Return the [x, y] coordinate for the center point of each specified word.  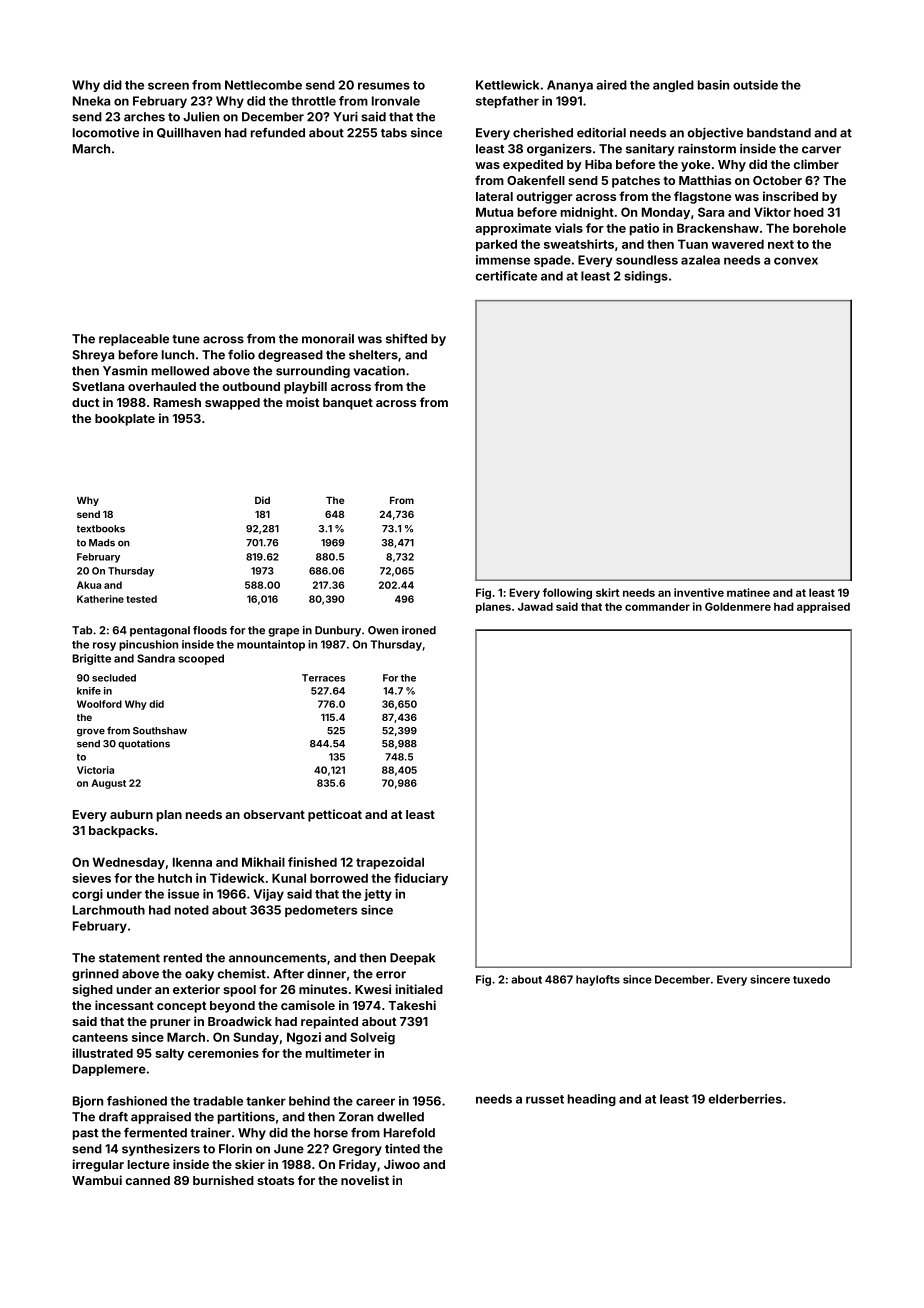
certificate [506, 276]
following [567, 593]
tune [186, 339]
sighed [92, 990]
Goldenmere [738, 606]
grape [283, 632]
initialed [419, 989]
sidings [646, 277]
